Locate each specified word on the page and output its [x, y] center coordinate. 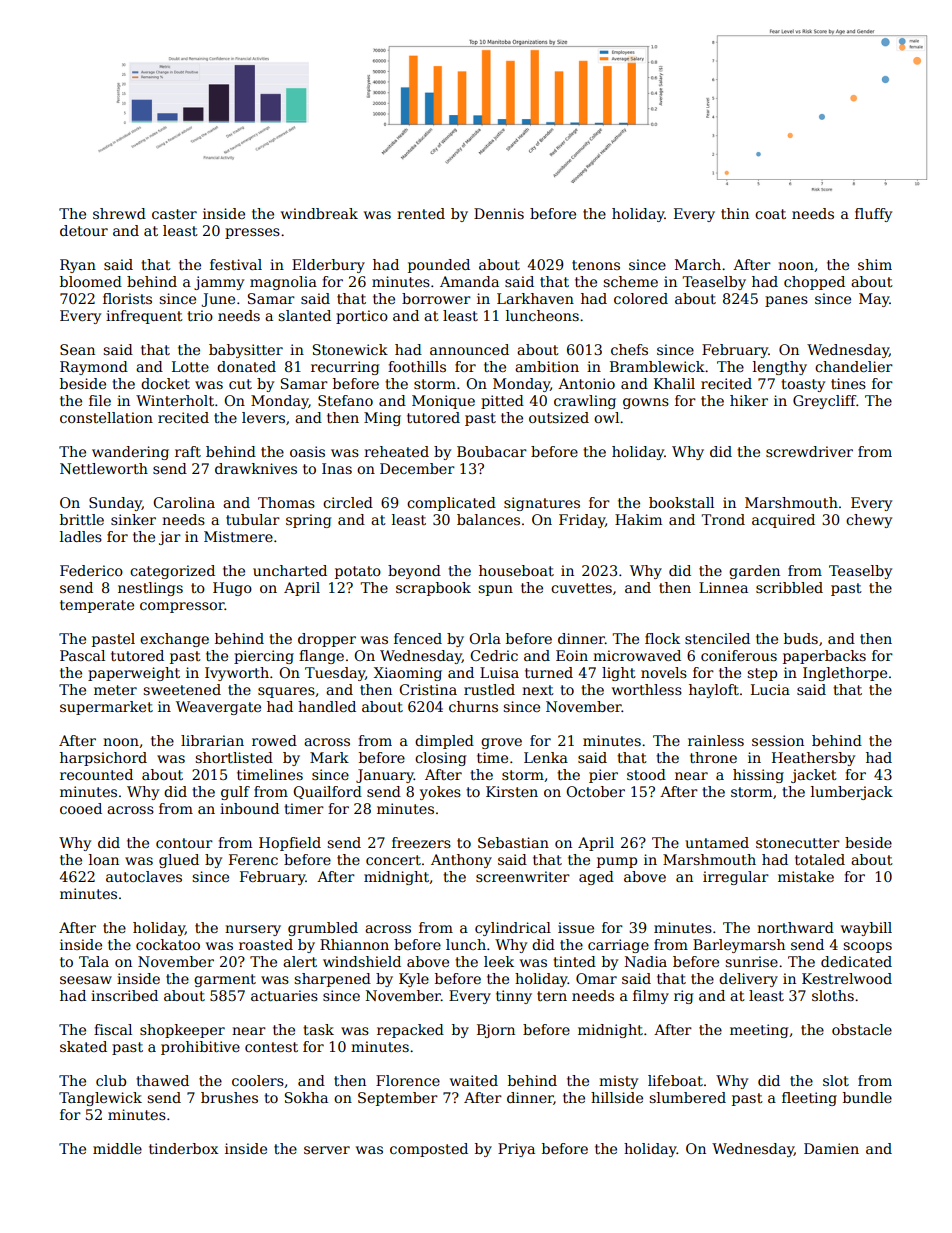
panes [786, 301]
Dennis [499, 213]
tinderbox [183, 1148]
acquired [783, 521]
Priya [516, 1150]
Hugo [232, 589]
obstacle [862, 1029]
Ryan [78, 266]
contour [184, 843]
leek [499, 961]
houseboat [516, 570]
